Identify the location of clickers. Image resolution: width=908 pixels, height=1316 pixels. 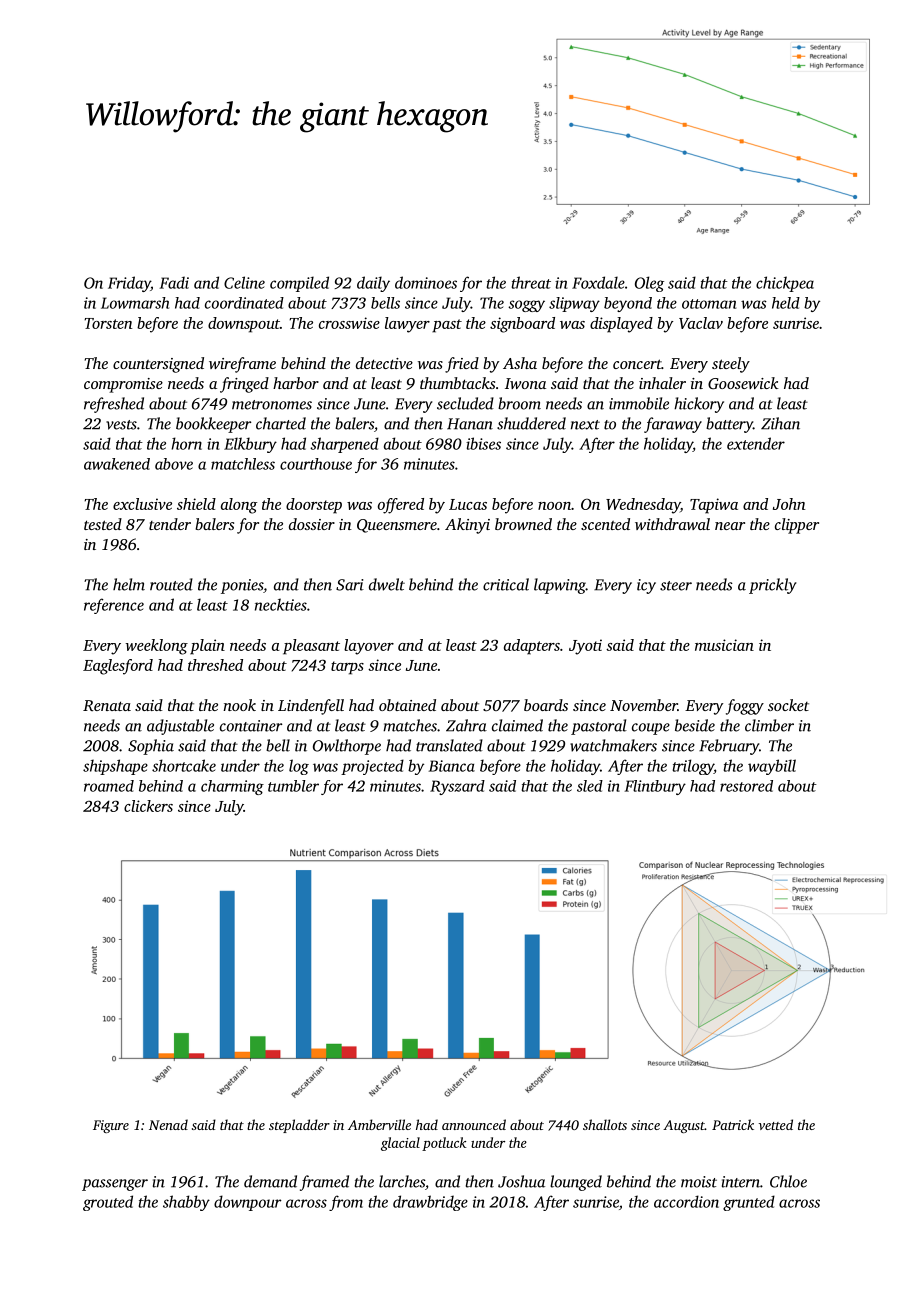
(148, 806).
